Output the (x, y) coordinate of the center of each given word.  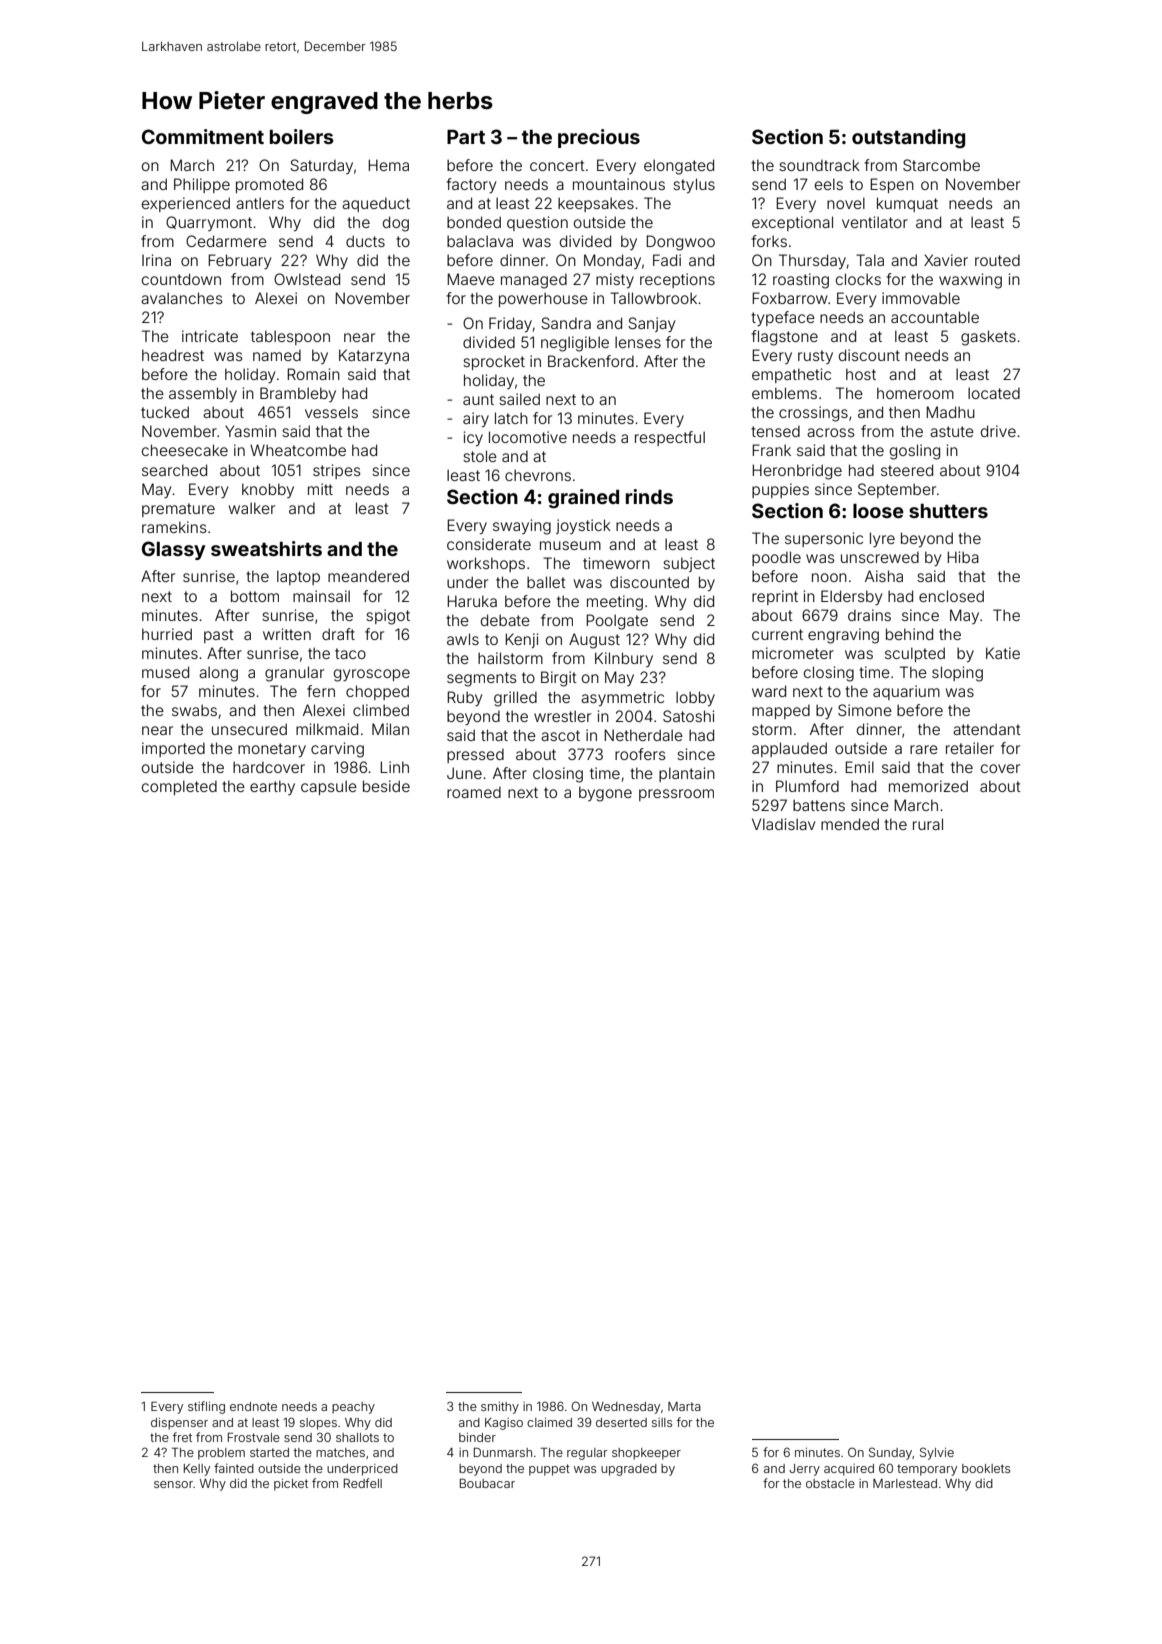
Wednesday (626, 1408)
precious (599, 138)
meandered (368, 576)
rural (928, 824)
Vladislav (783, 824)
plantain (687, 774)
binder (477, 1437)
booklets (986, 1468)
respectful (670, 438)
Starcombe (941, 165)
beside (386, 786)
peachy (353, 1408)
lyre (882, 539)
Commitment (203, 136)
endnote (253, 1406)
